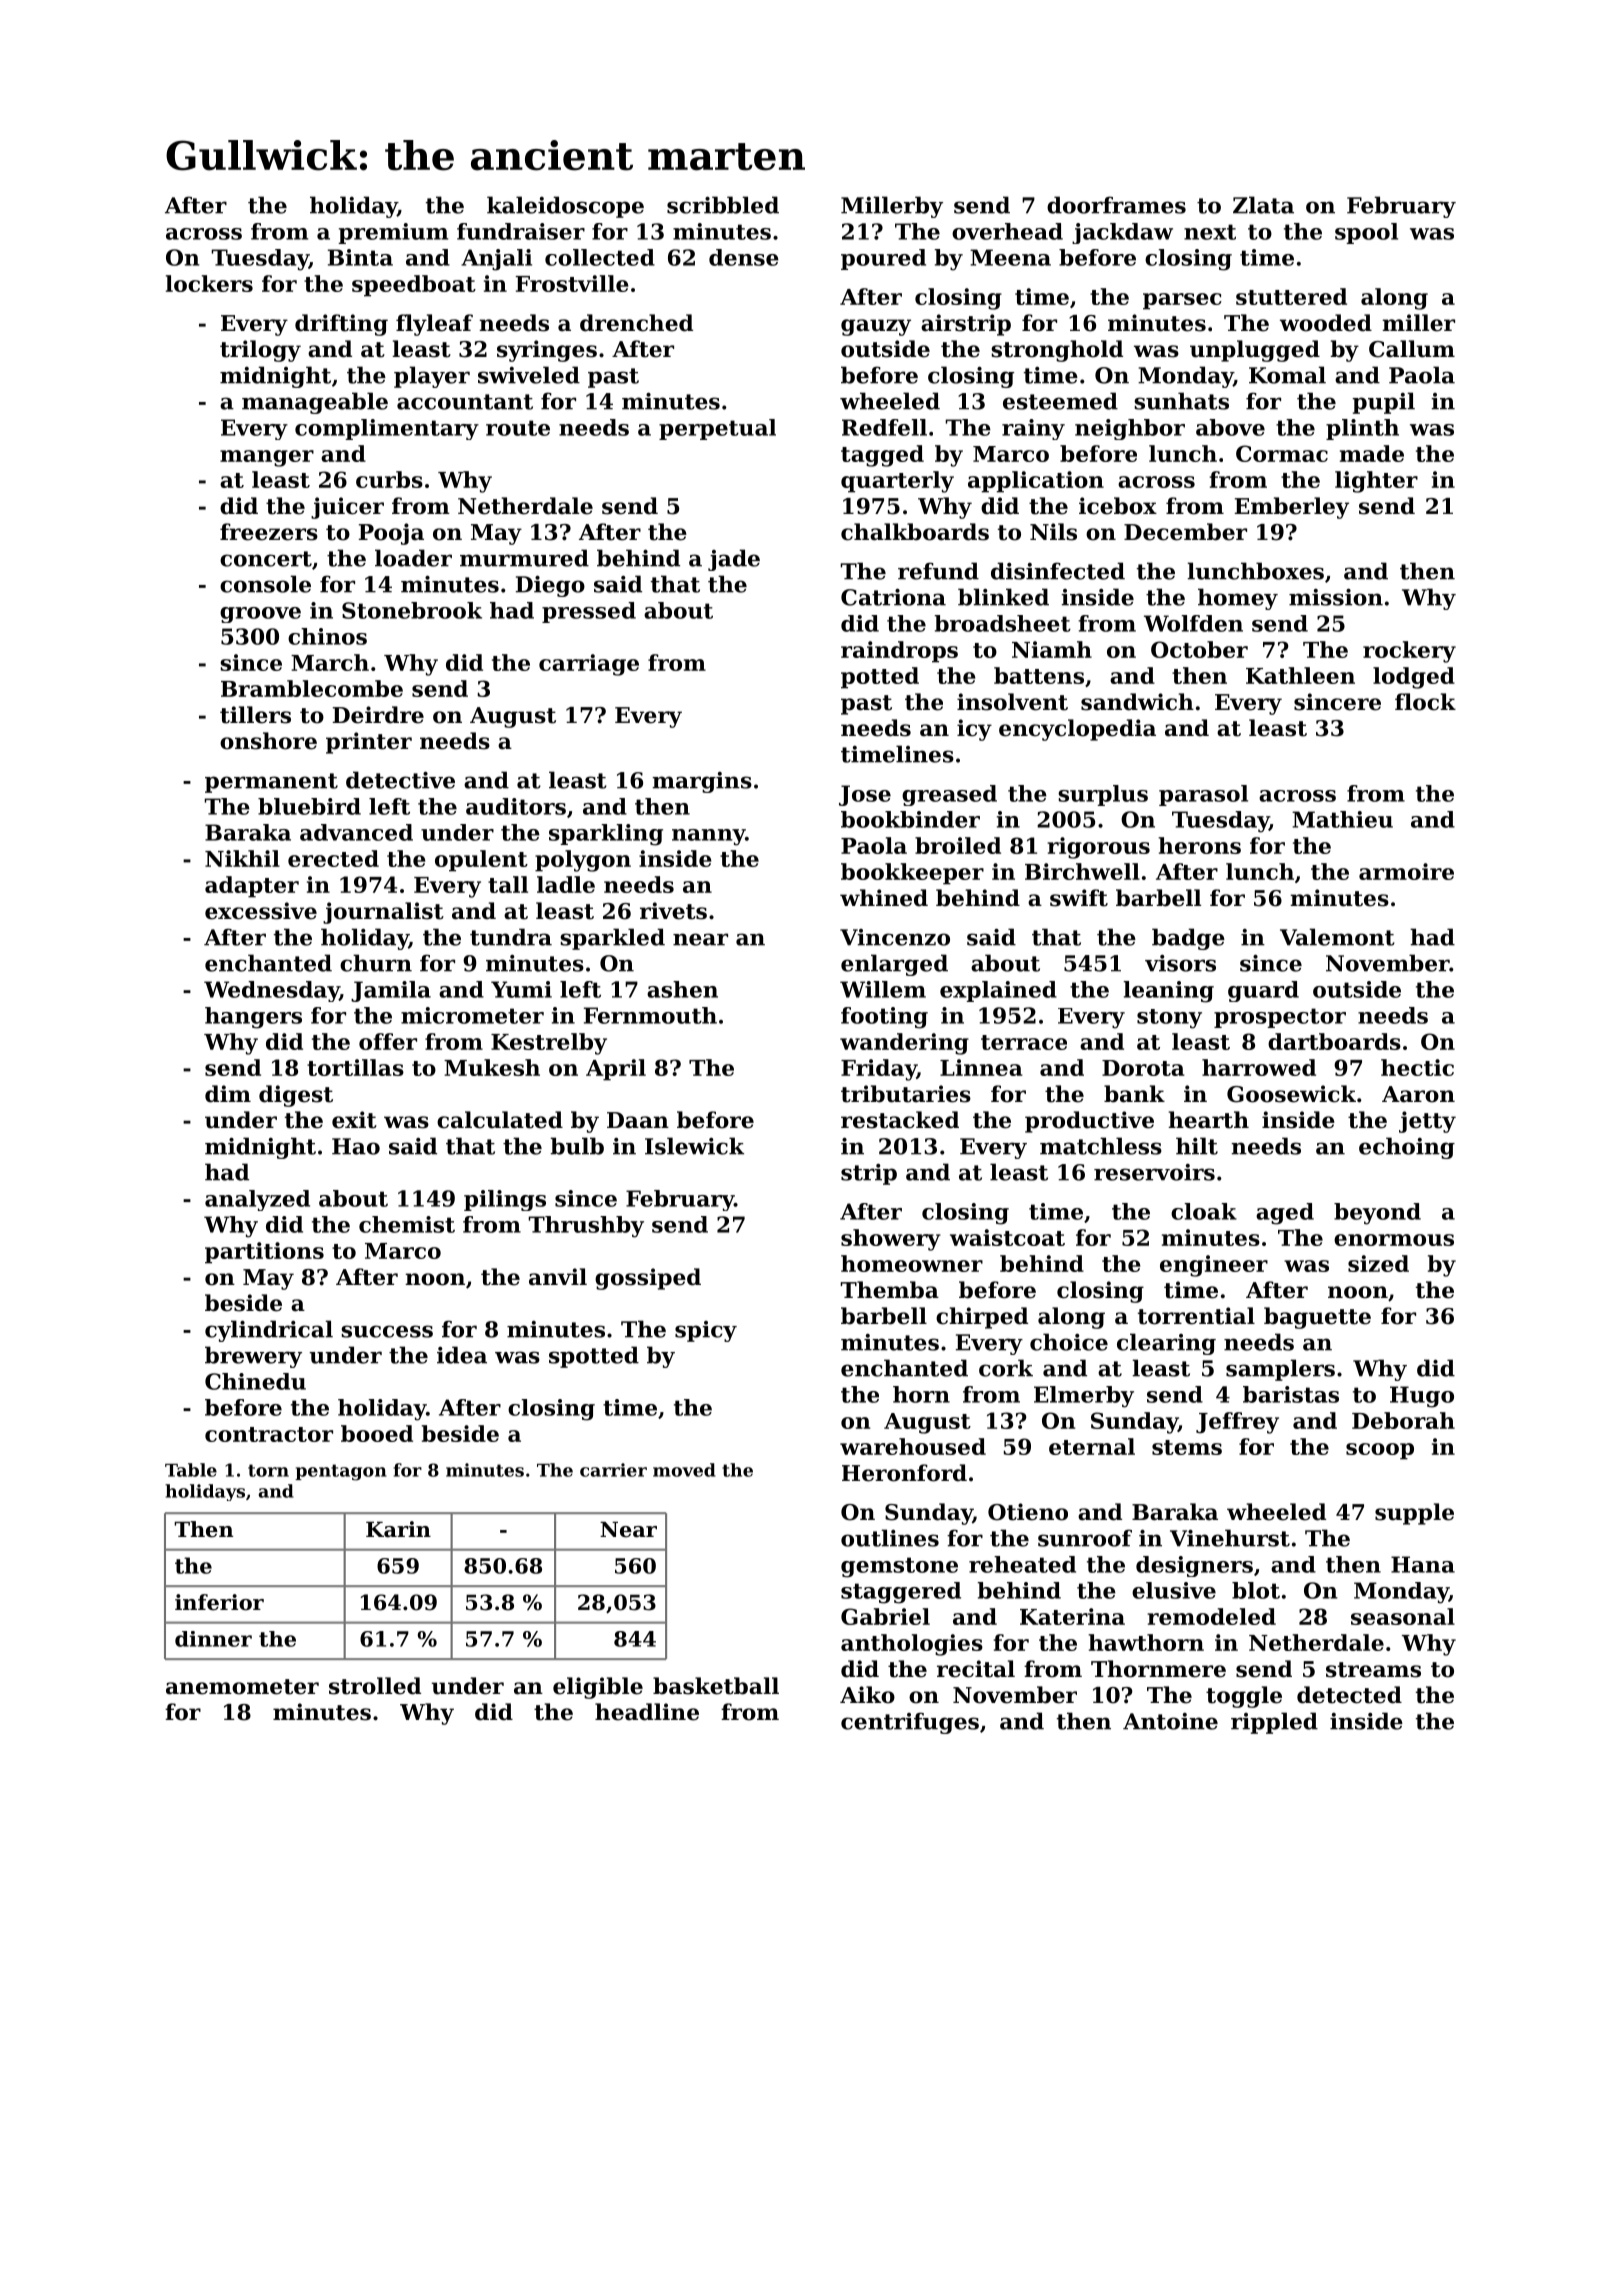 The height and width of the screenshot is (2292, 1620). What do you see at coordinates (910, 1723) in the screenshot?
I see `centrifuges` at bounding box center [910, 1723].
